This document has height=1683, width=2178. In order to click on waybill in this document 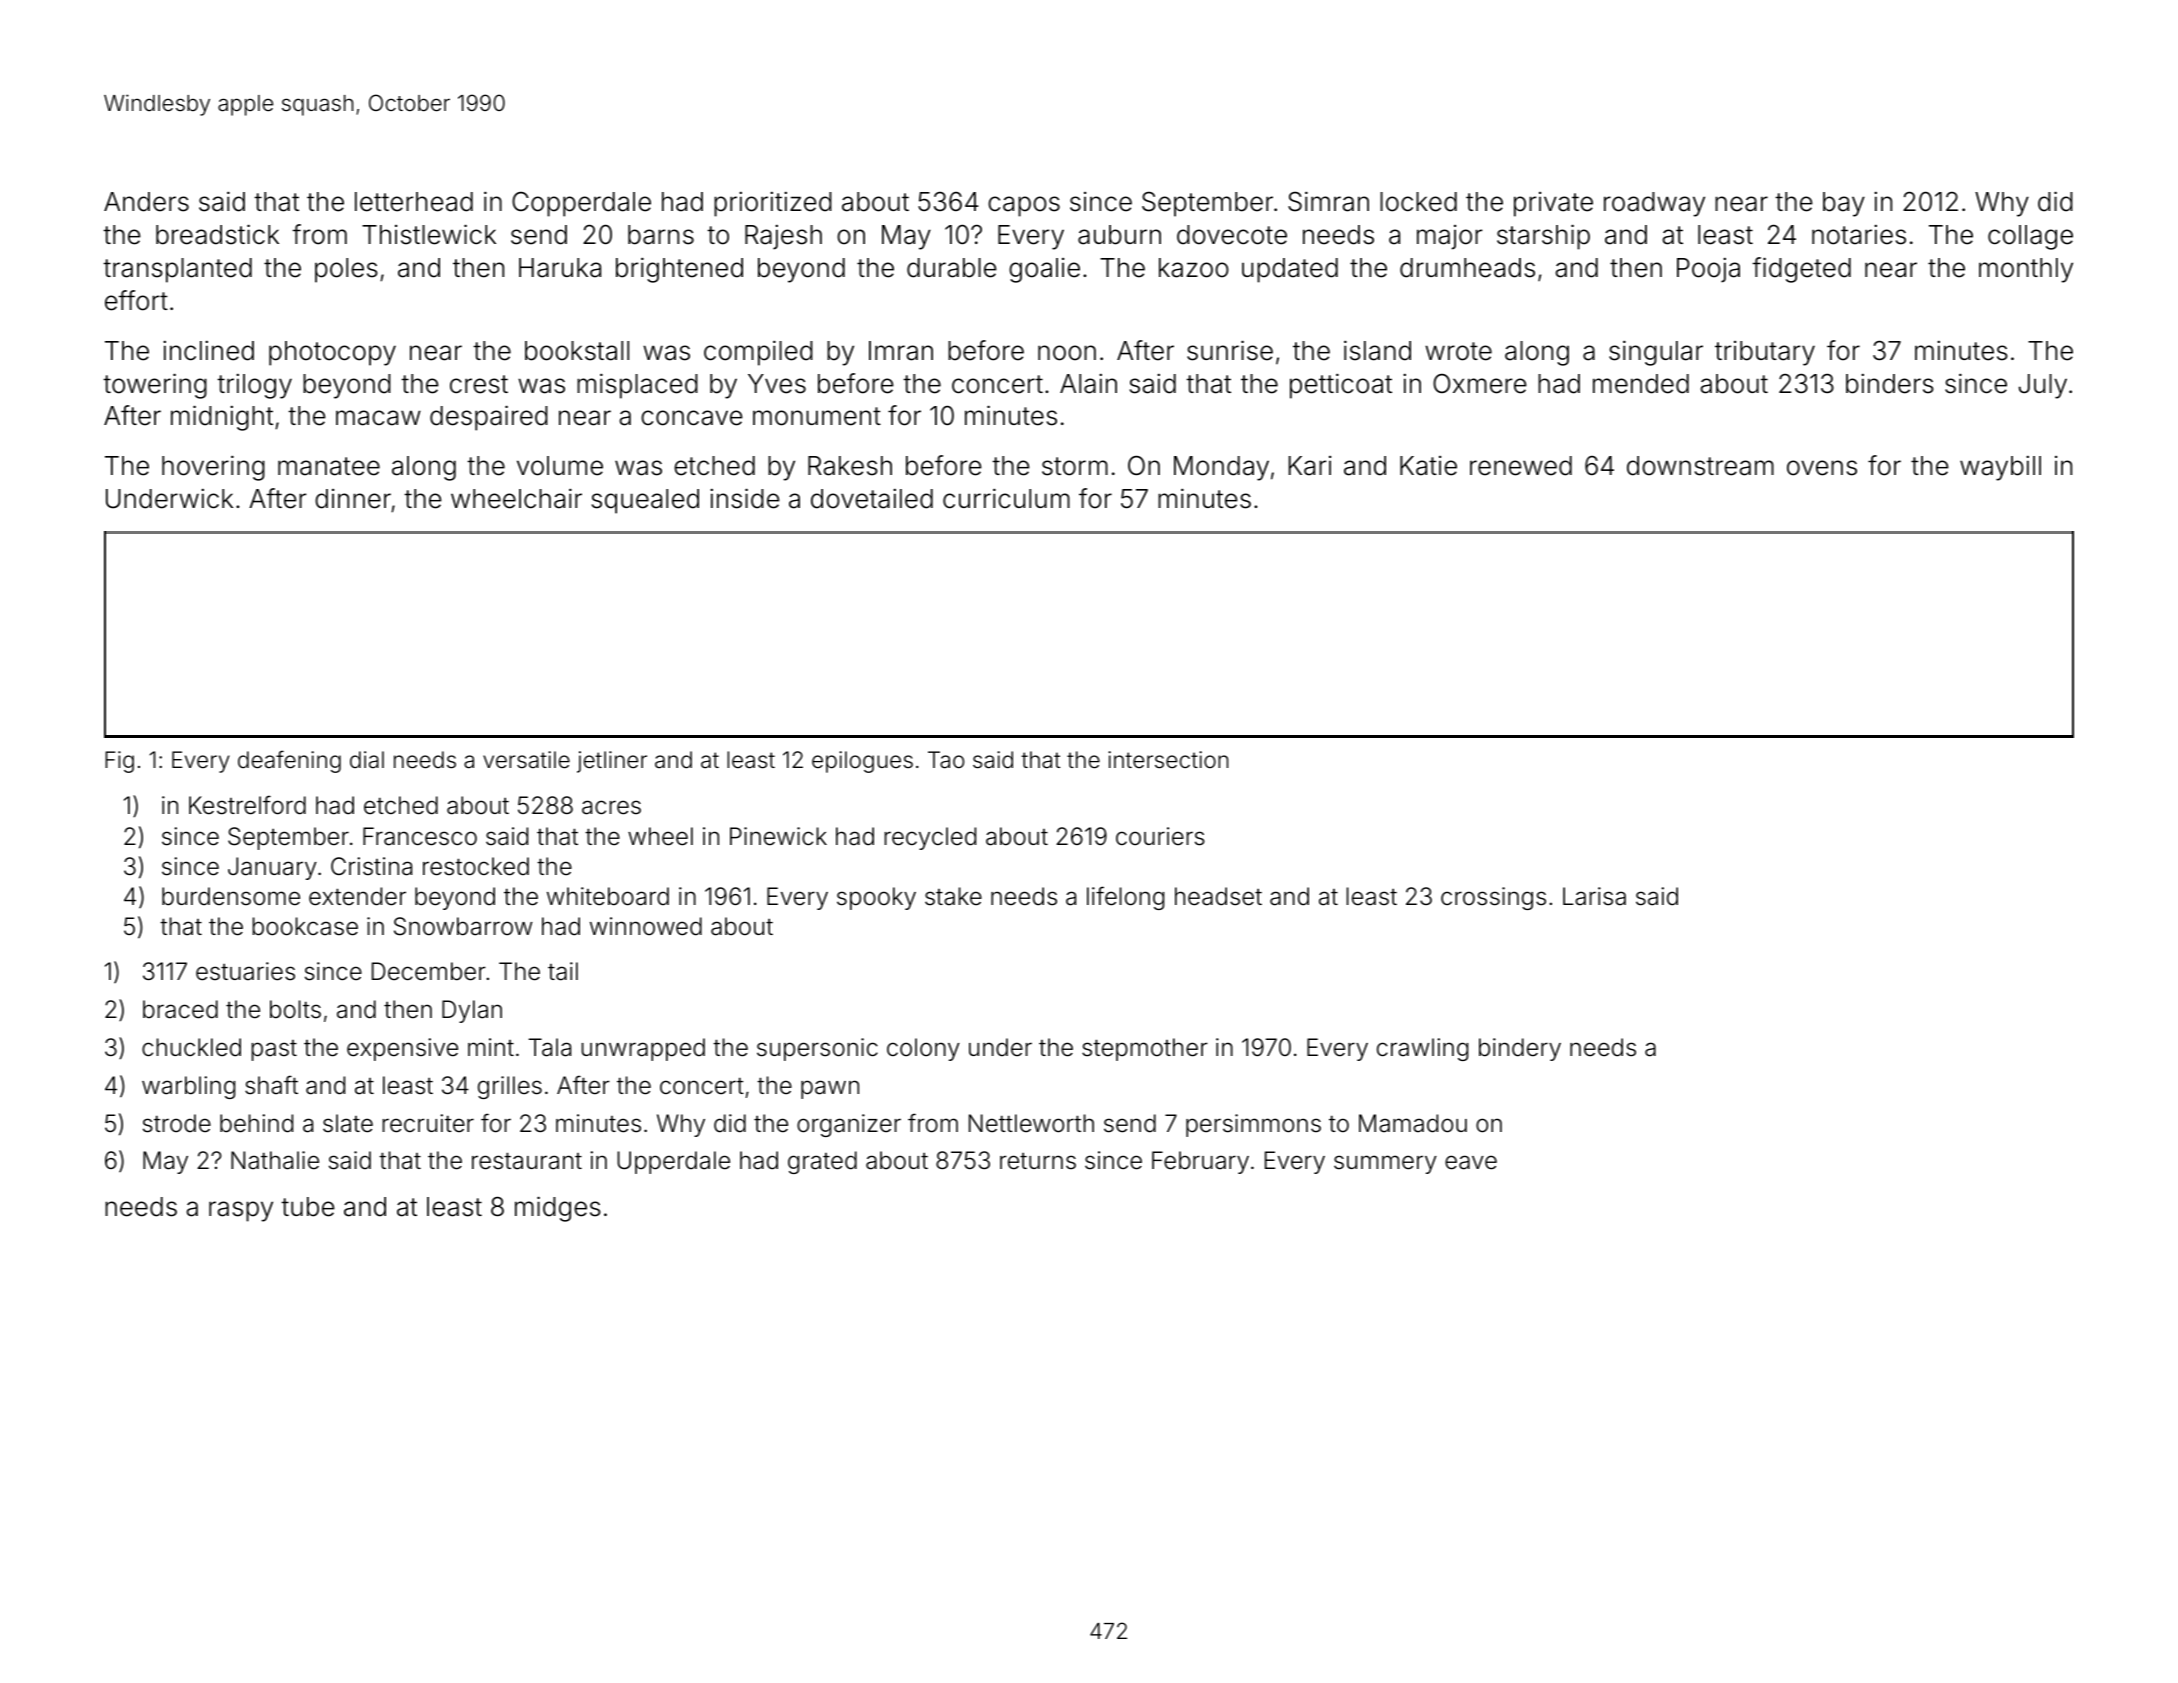, I will do `click(2000, 468)`.
